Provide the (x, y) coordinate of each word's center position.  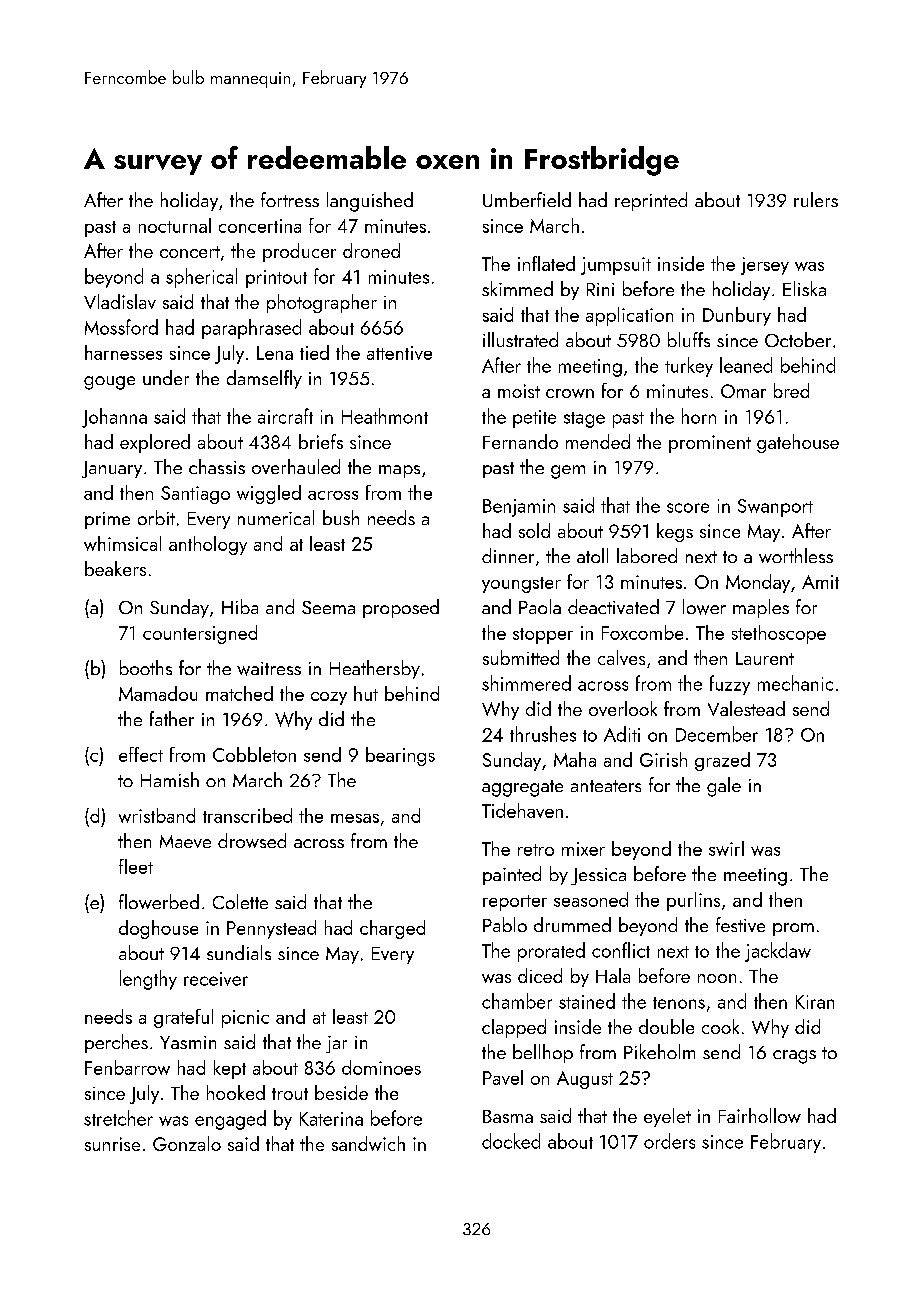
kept (230, 1069)
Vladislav (120, 301)
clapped (514, 1028)
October (798, 339)
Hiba (240, 606)
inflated (546, 263)
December (717, 734)
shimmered (526, 683)
